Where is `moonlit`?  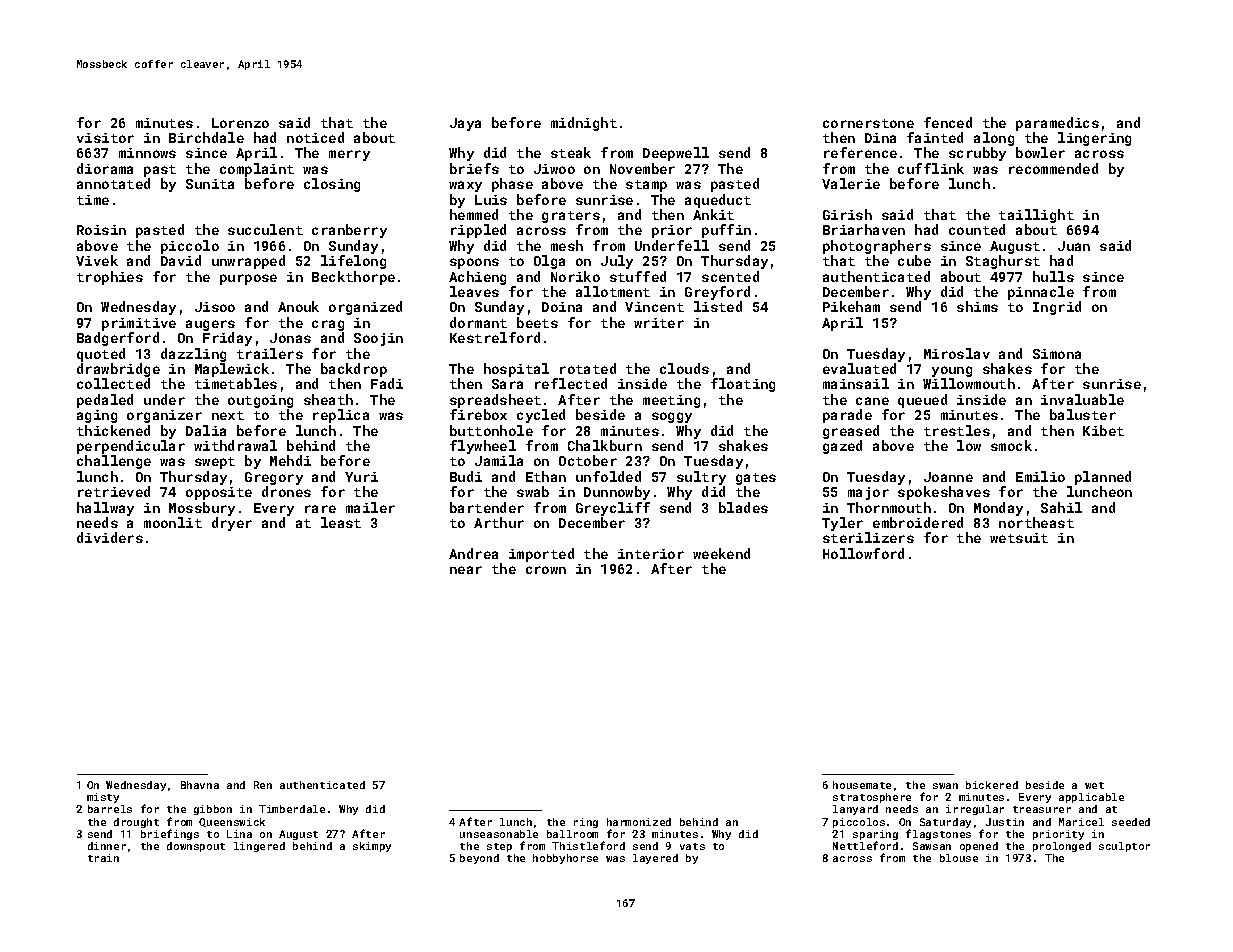 moonlit is located at coordinates (173, 522).
